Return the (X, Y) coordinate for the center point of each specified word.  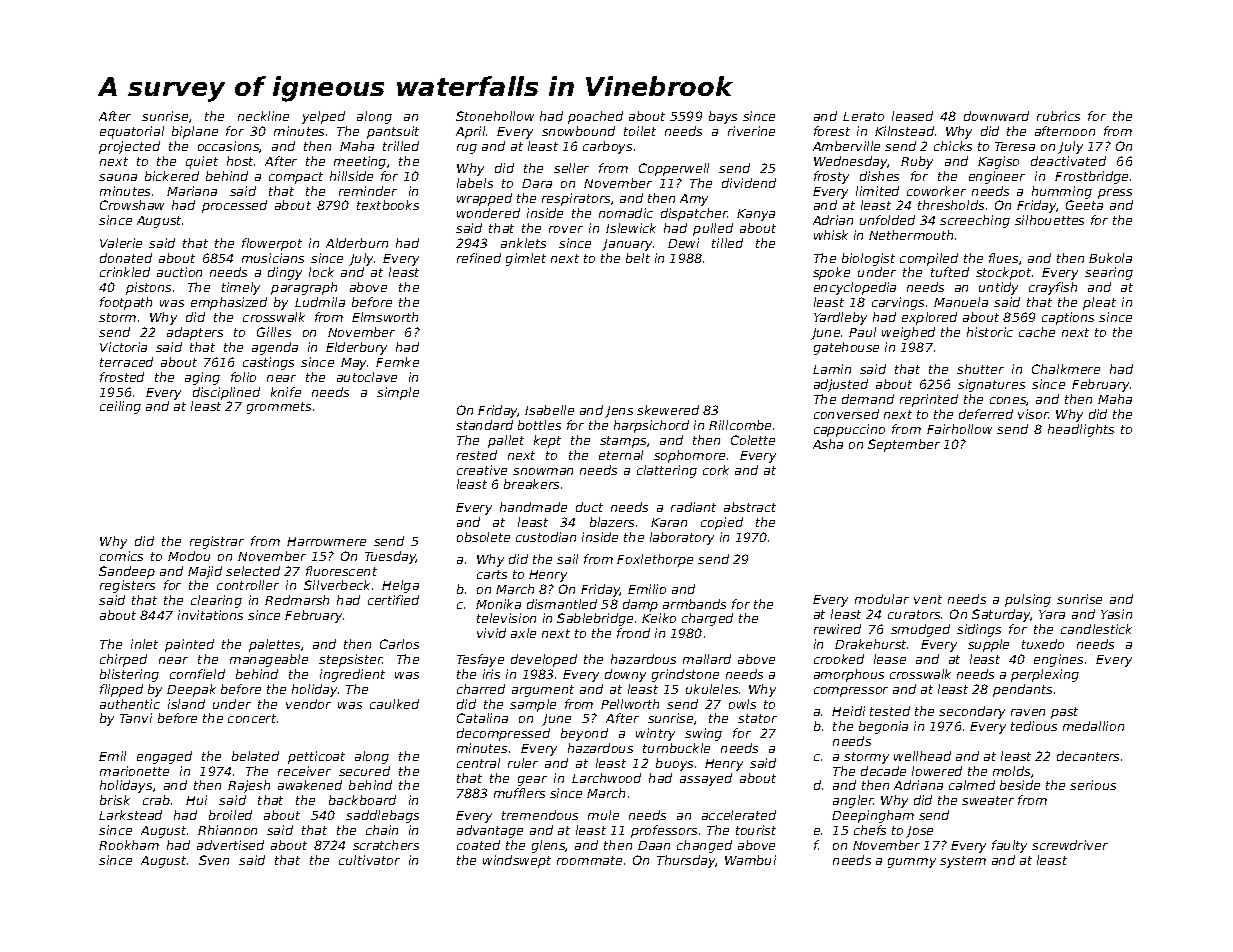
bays (723, 117)
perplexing (1045, 675)
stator (757, 718)
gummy (912, 863)
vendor (308, 704)
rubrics (1058, 116)
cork (716, 470)
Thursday (686, 861)
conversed (846, 414)
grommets (279, 408)
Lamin (832, 369)
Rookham (129, 845)
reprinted (929, 400)
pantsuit (393, 132)
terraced (126, 362)
